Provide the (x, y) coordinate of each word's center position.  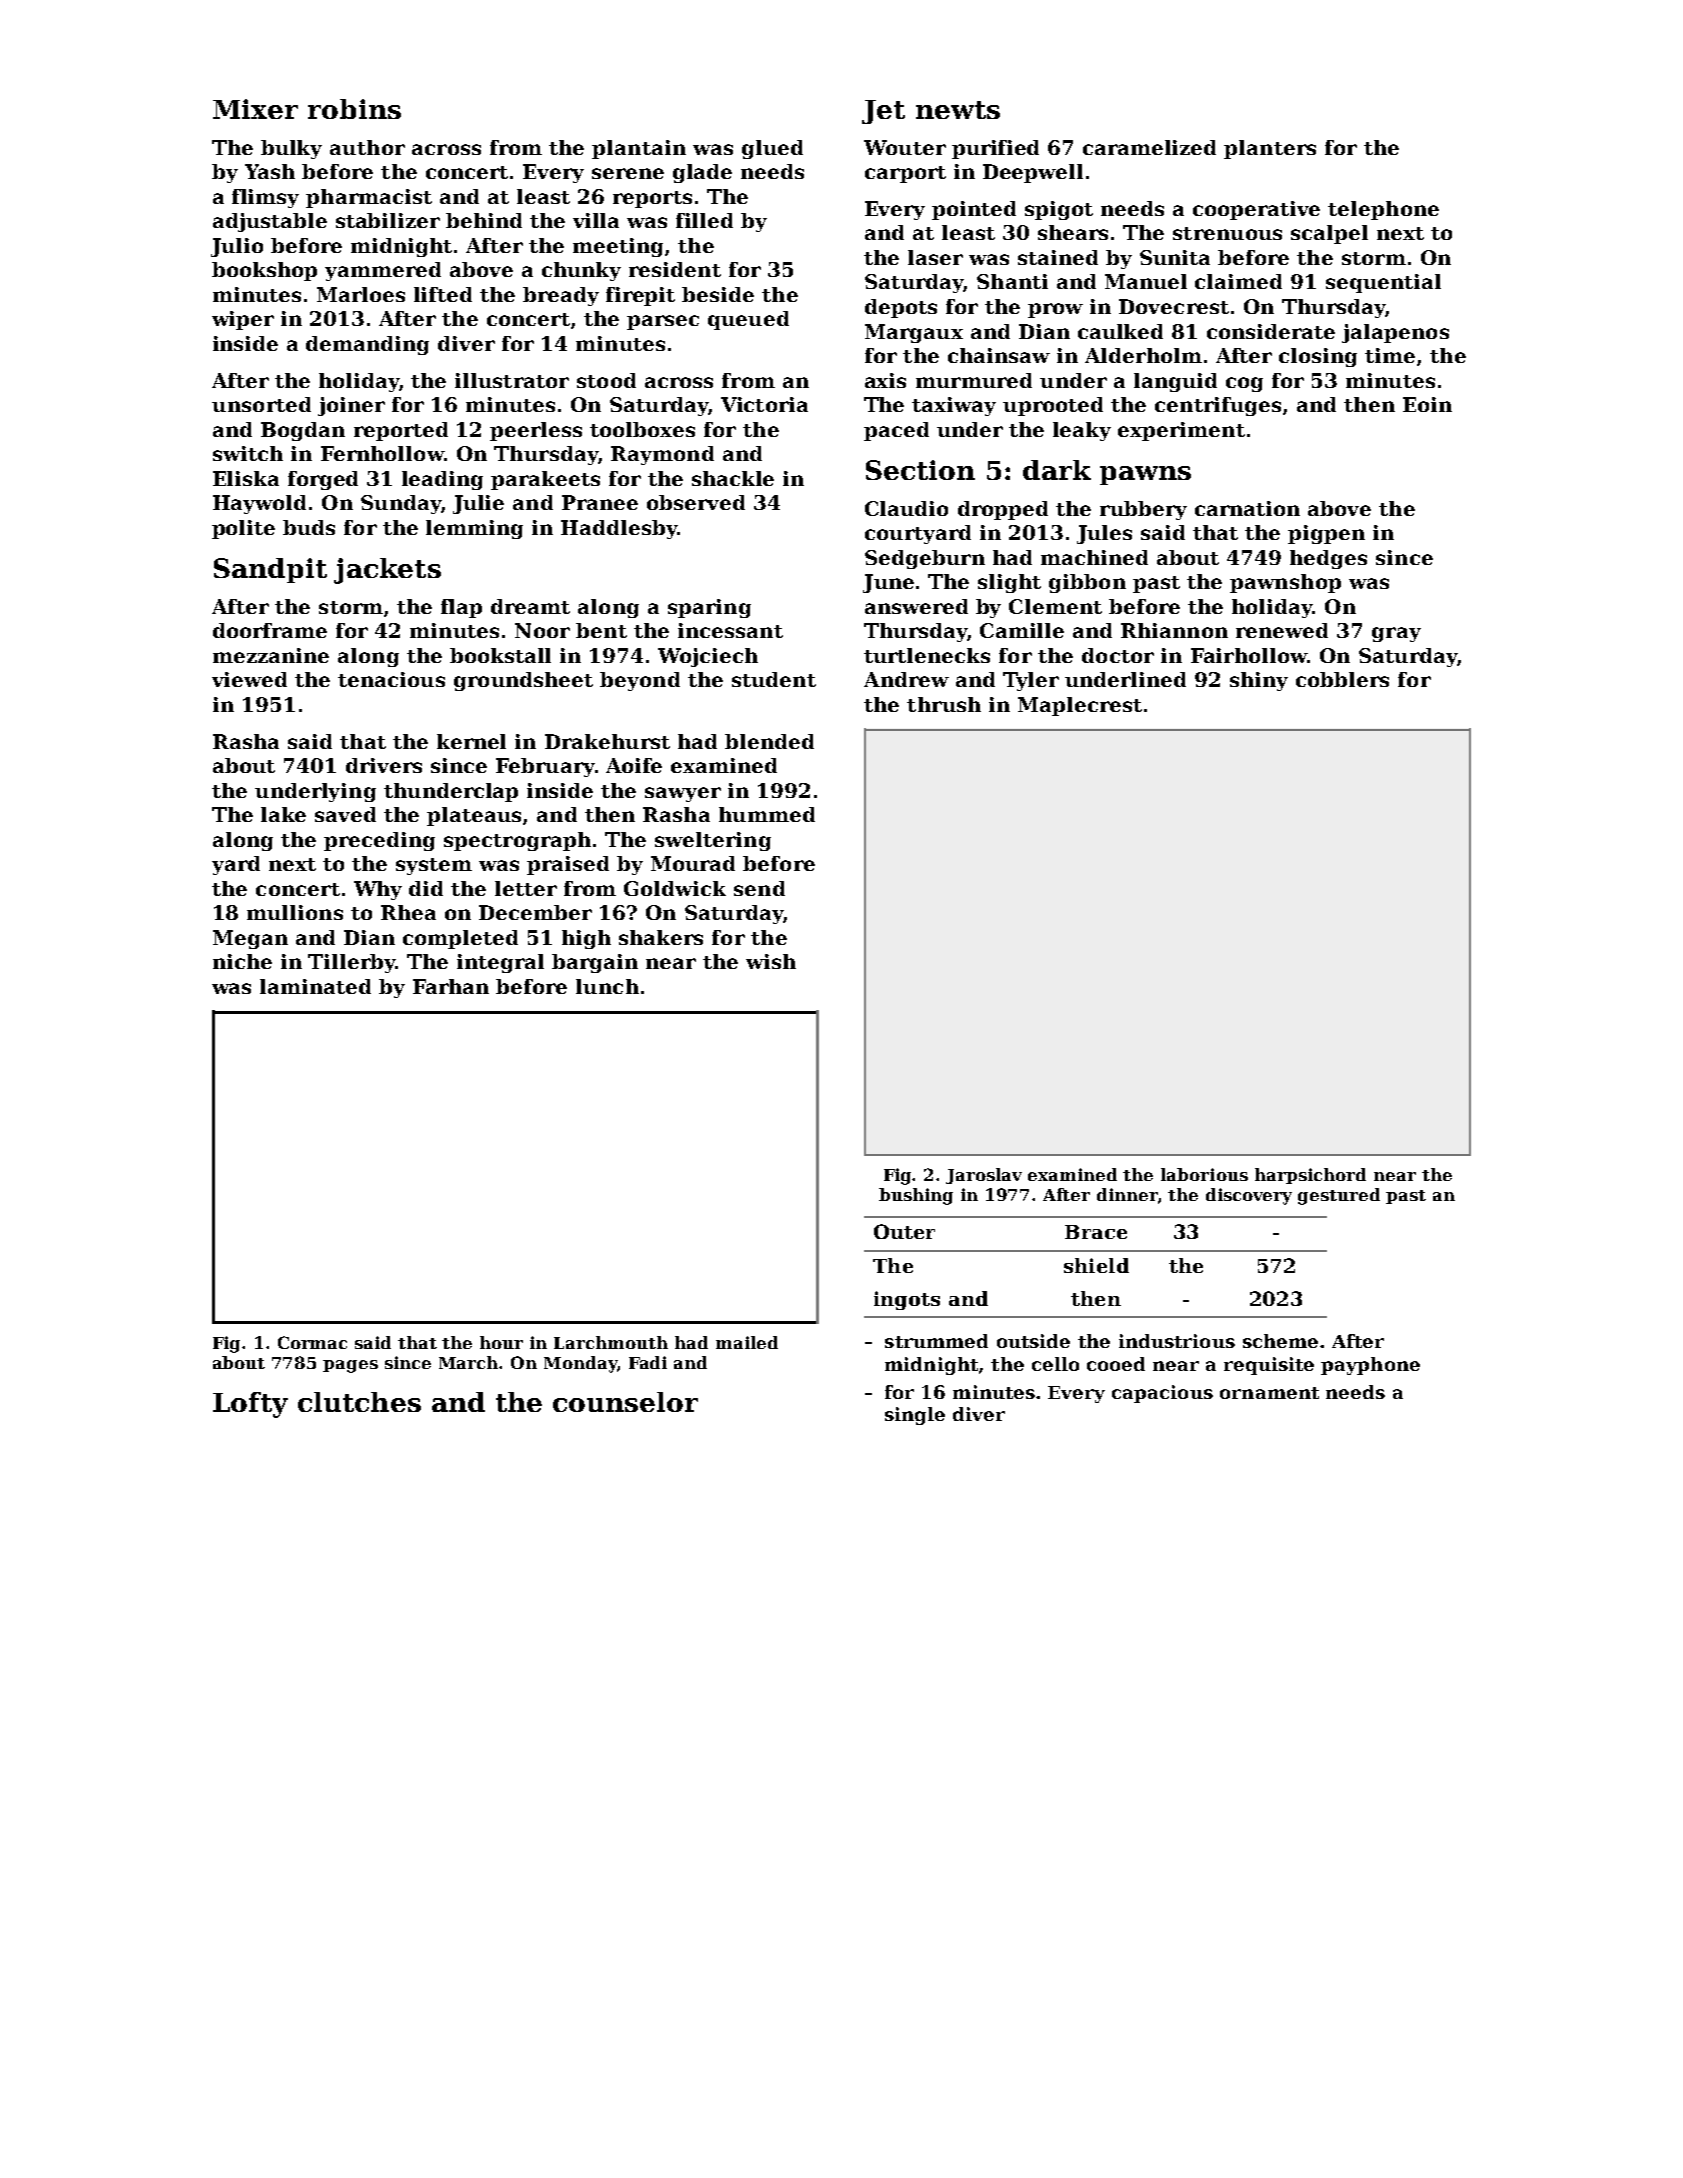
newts (958, 110)
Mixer (255, 109)
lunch (607, 986)
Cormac (312, 1342)
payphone (1370, 1366)
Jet (883, 112)
